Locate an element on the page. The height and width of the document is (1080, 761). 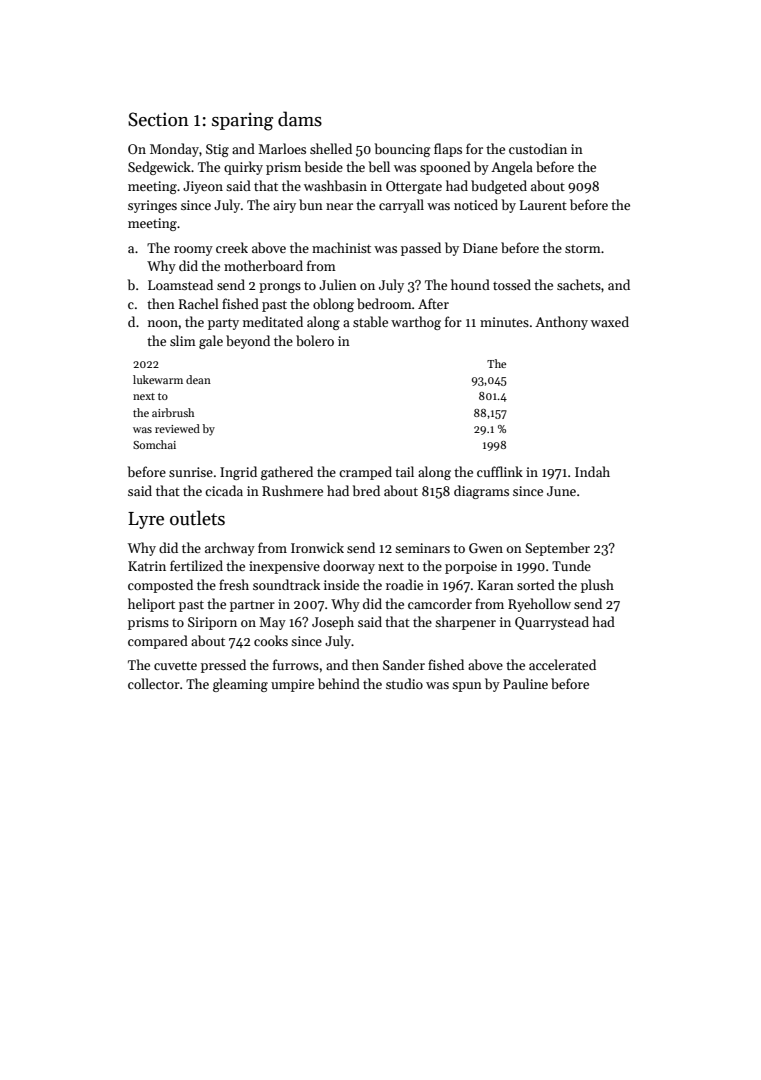
Loamstead is located at coordinates (180, 284).
